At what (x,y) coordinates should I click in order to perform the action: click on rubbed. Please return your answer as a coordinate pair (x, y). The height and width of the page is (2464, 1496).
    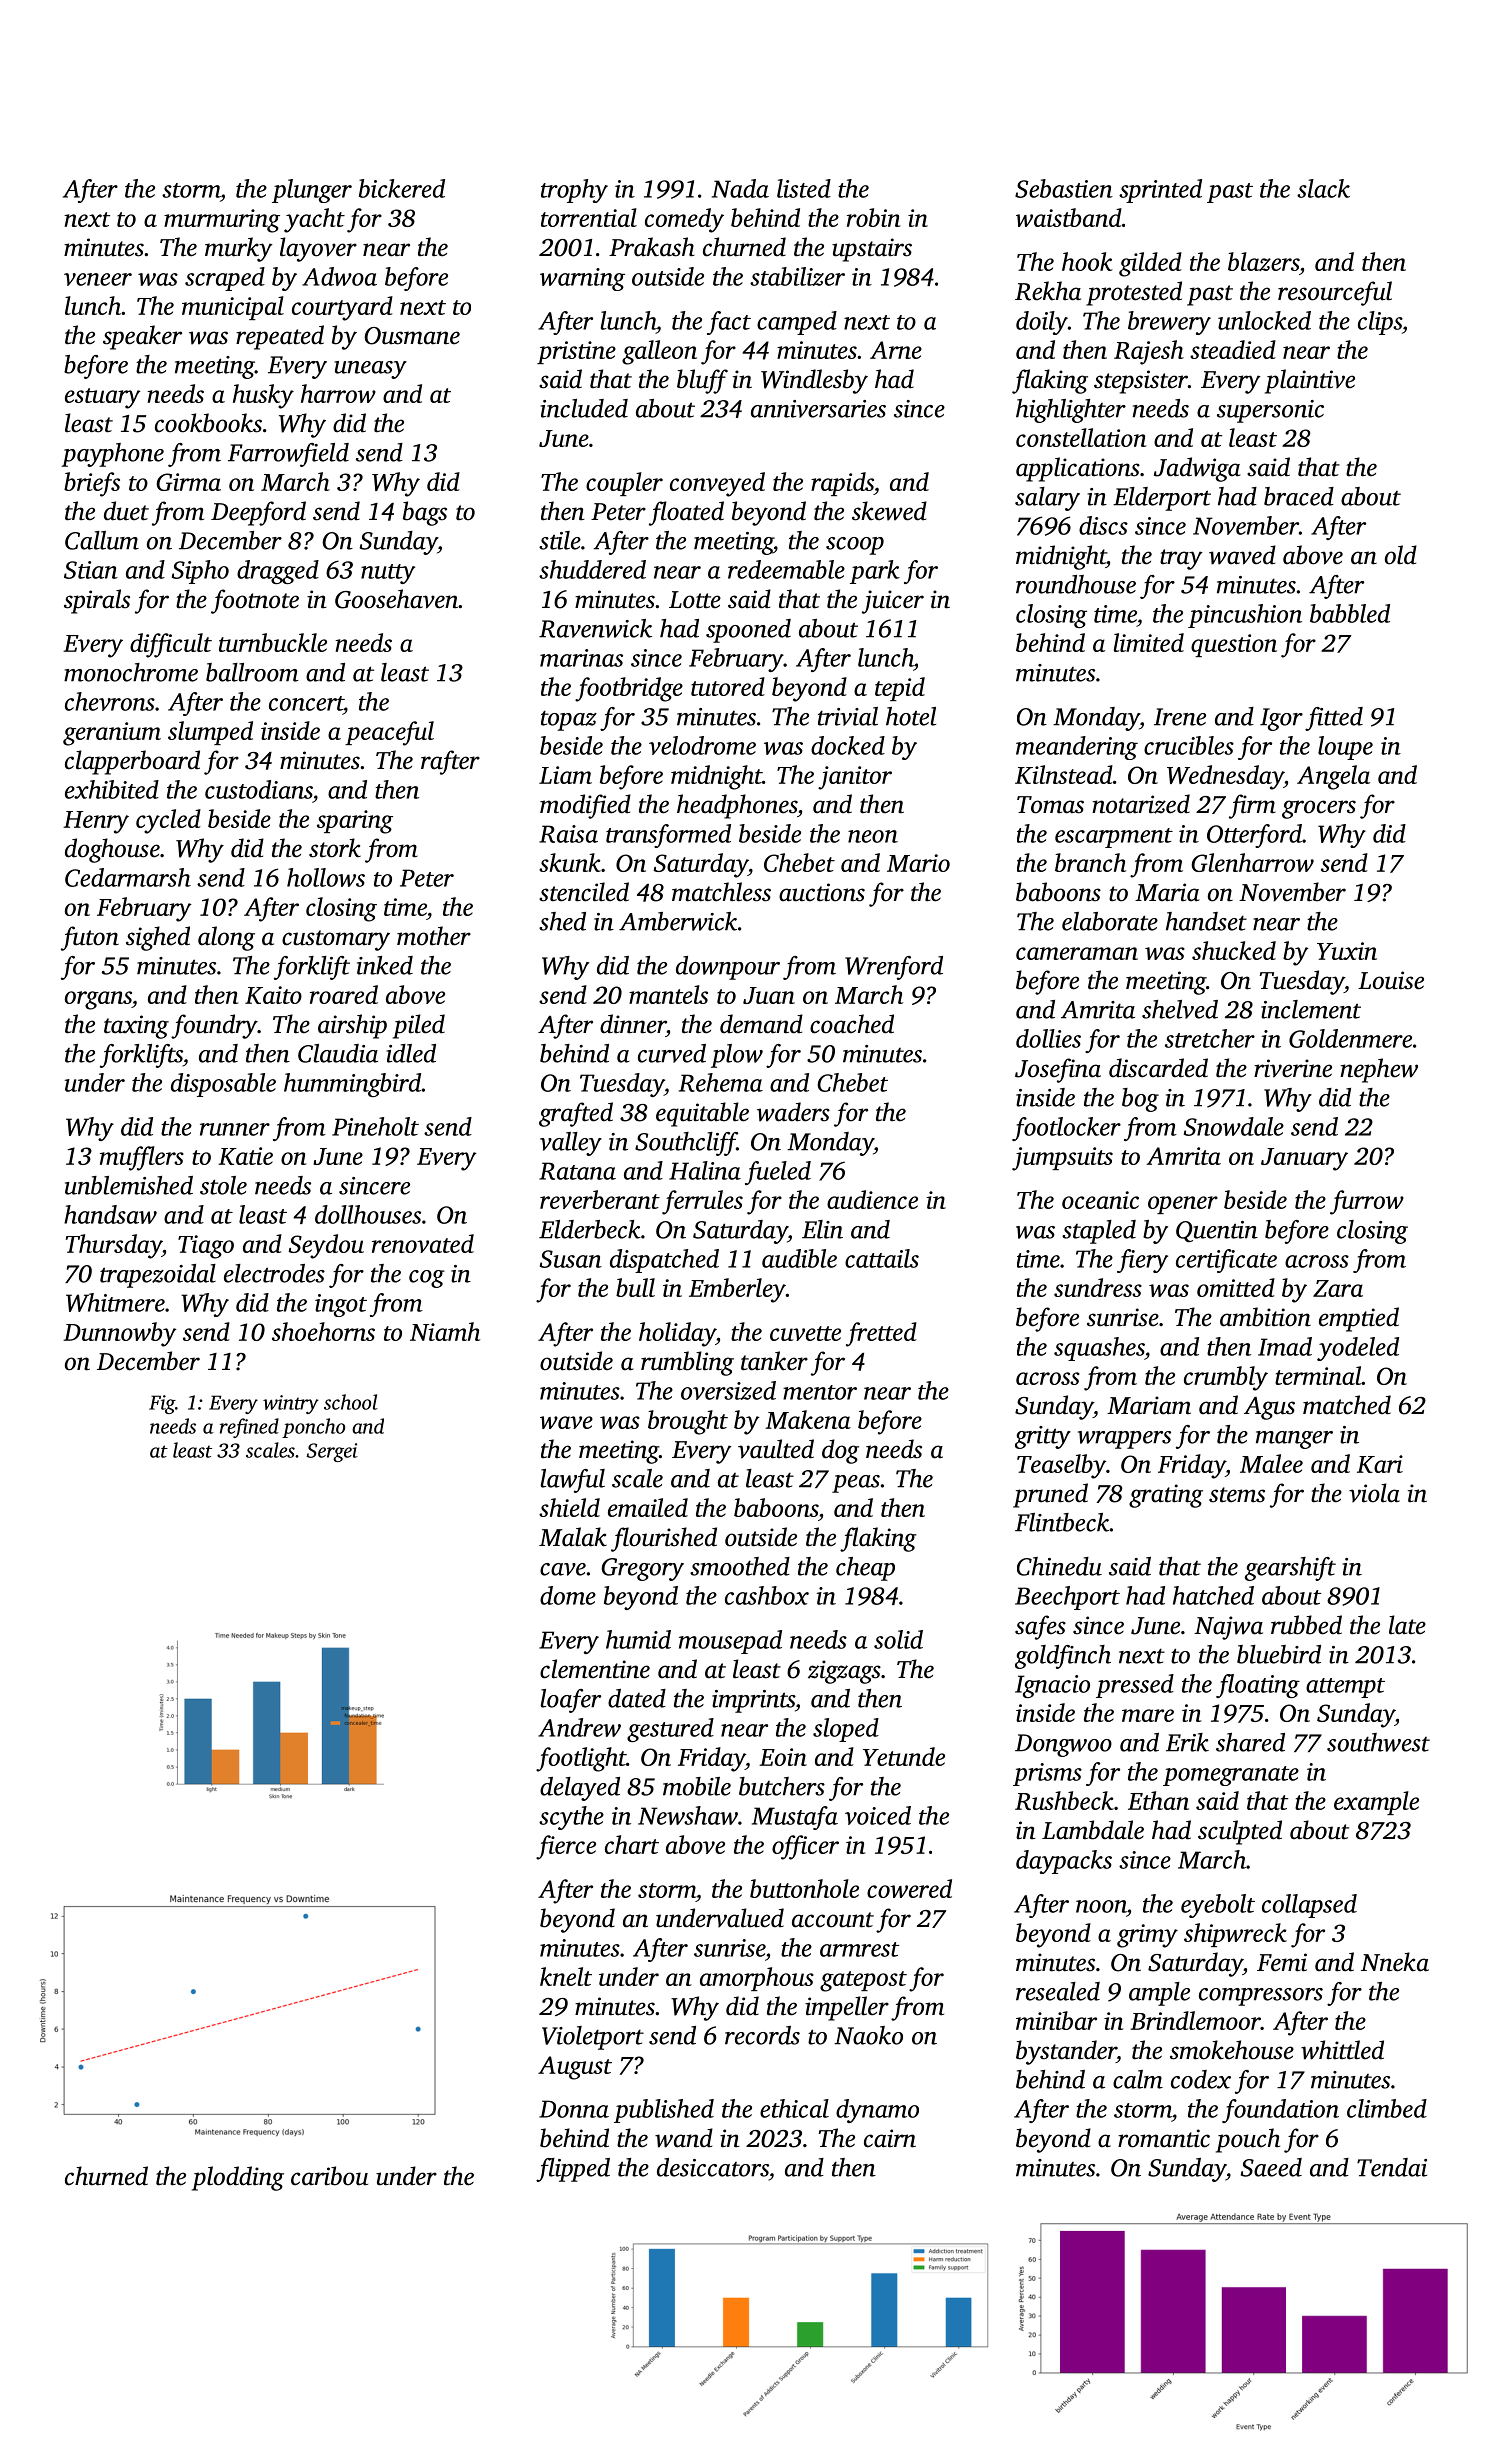
    Looking at the image, I should click on (1306, 1625).
